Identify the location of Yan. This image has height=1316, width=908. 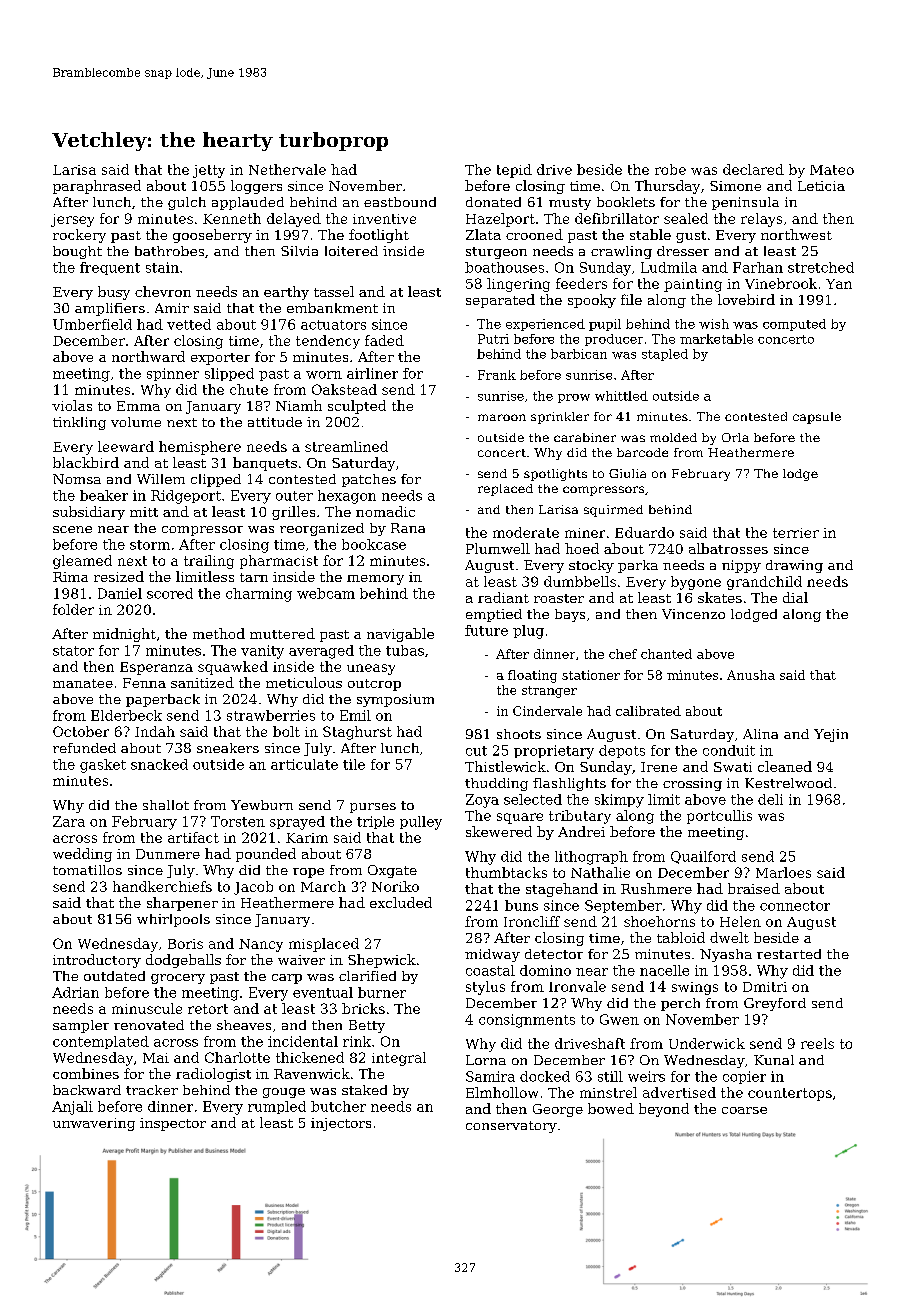
(839, 284).
